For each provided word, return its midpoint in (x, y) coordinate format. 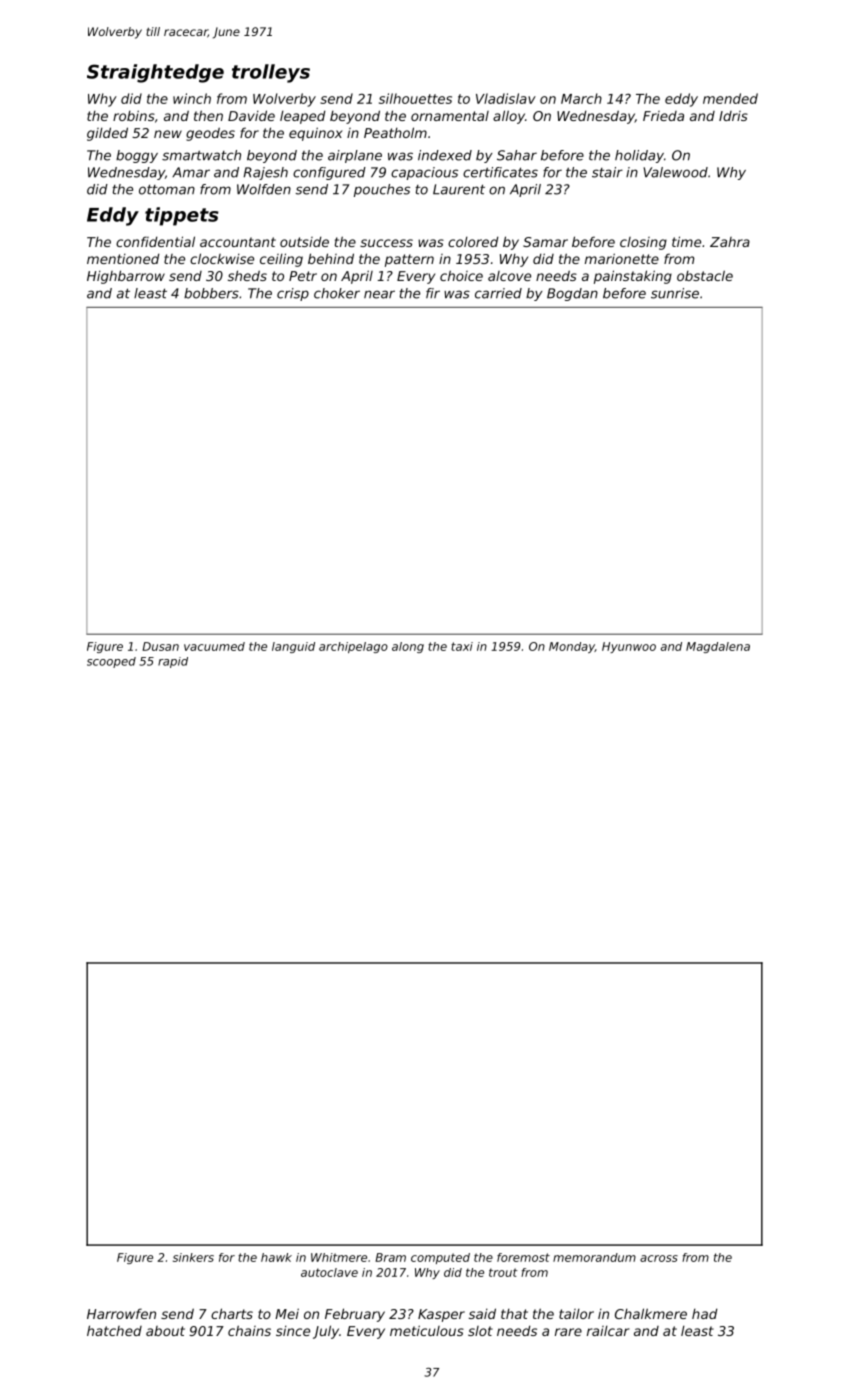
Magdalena (718, 647)
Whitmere (339, 1257)
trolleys (271, 73)
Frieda (663, 116)
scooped (111, 662)
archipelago (353, 647)
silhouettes (415, 98)
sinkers (193, 1257)
